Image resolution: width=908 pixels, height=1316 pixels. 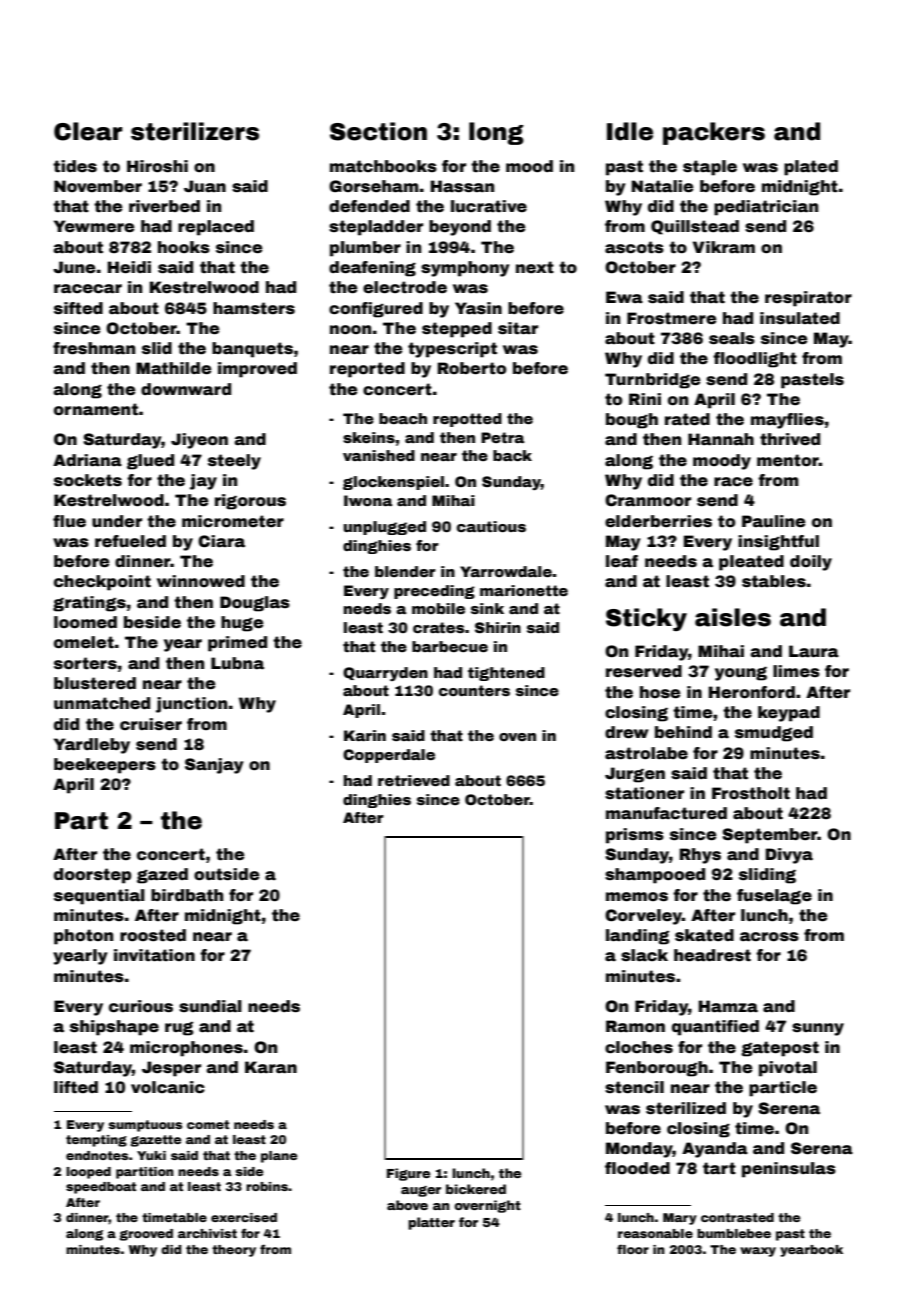 What do you see at coordinates (778, 543) in the screenshot?
I see `insightful` at bounding box center [778, 543].
